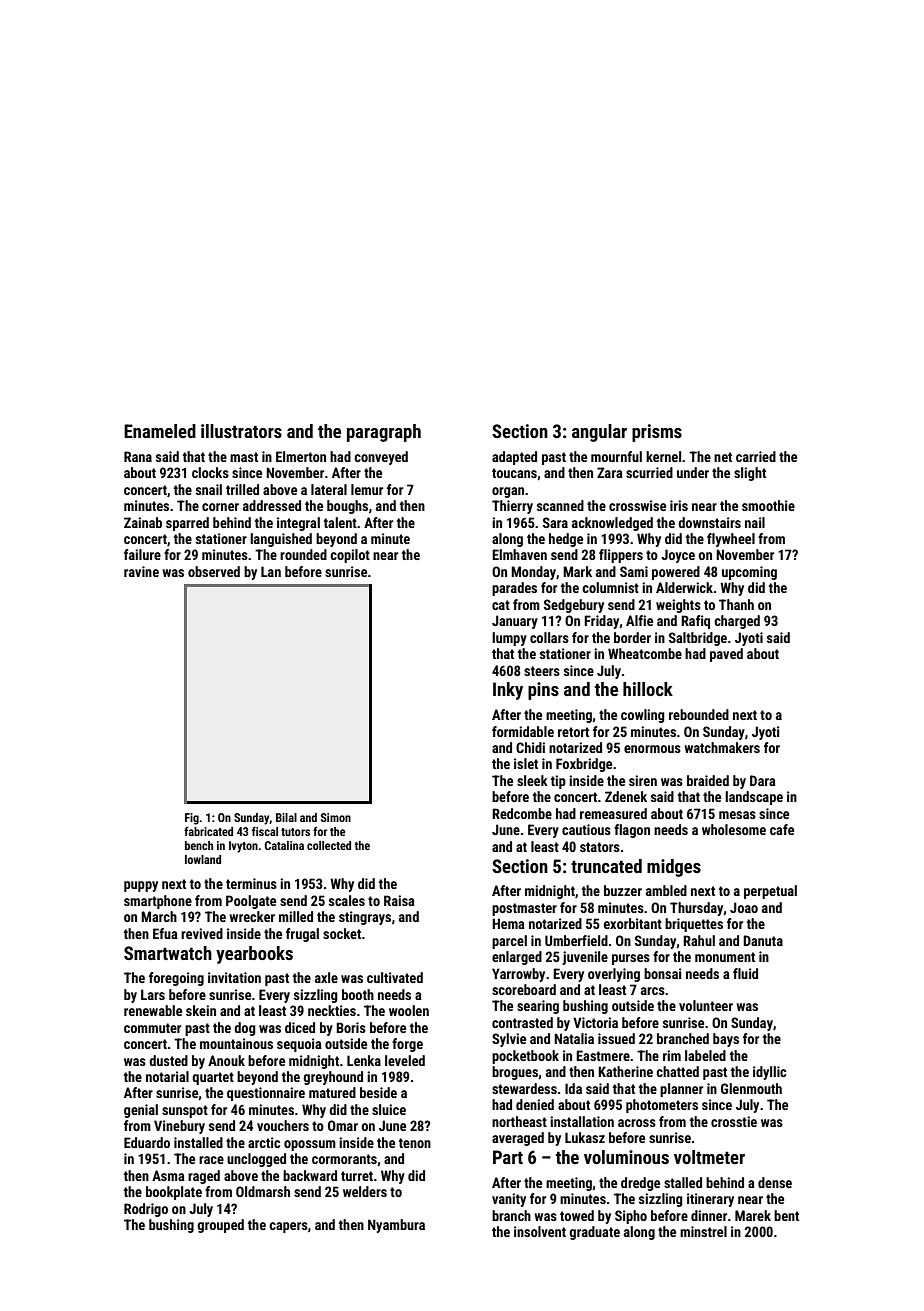 Image resolution: width=924 pixels, height=1311 pixels. I want to click on genial, so click(141, 1111).
